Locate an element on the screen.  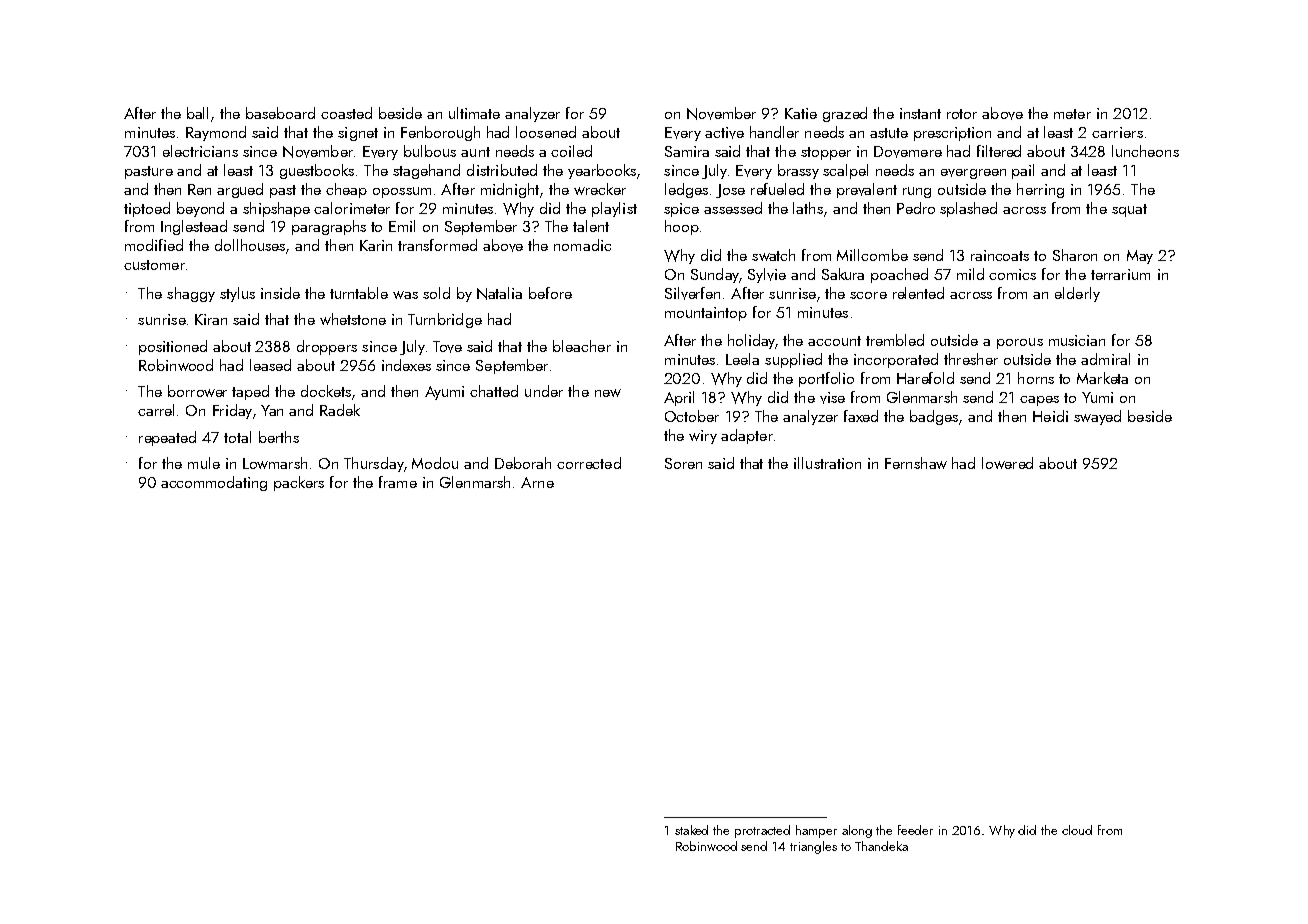
packers is located at coordinates (299, 483).
